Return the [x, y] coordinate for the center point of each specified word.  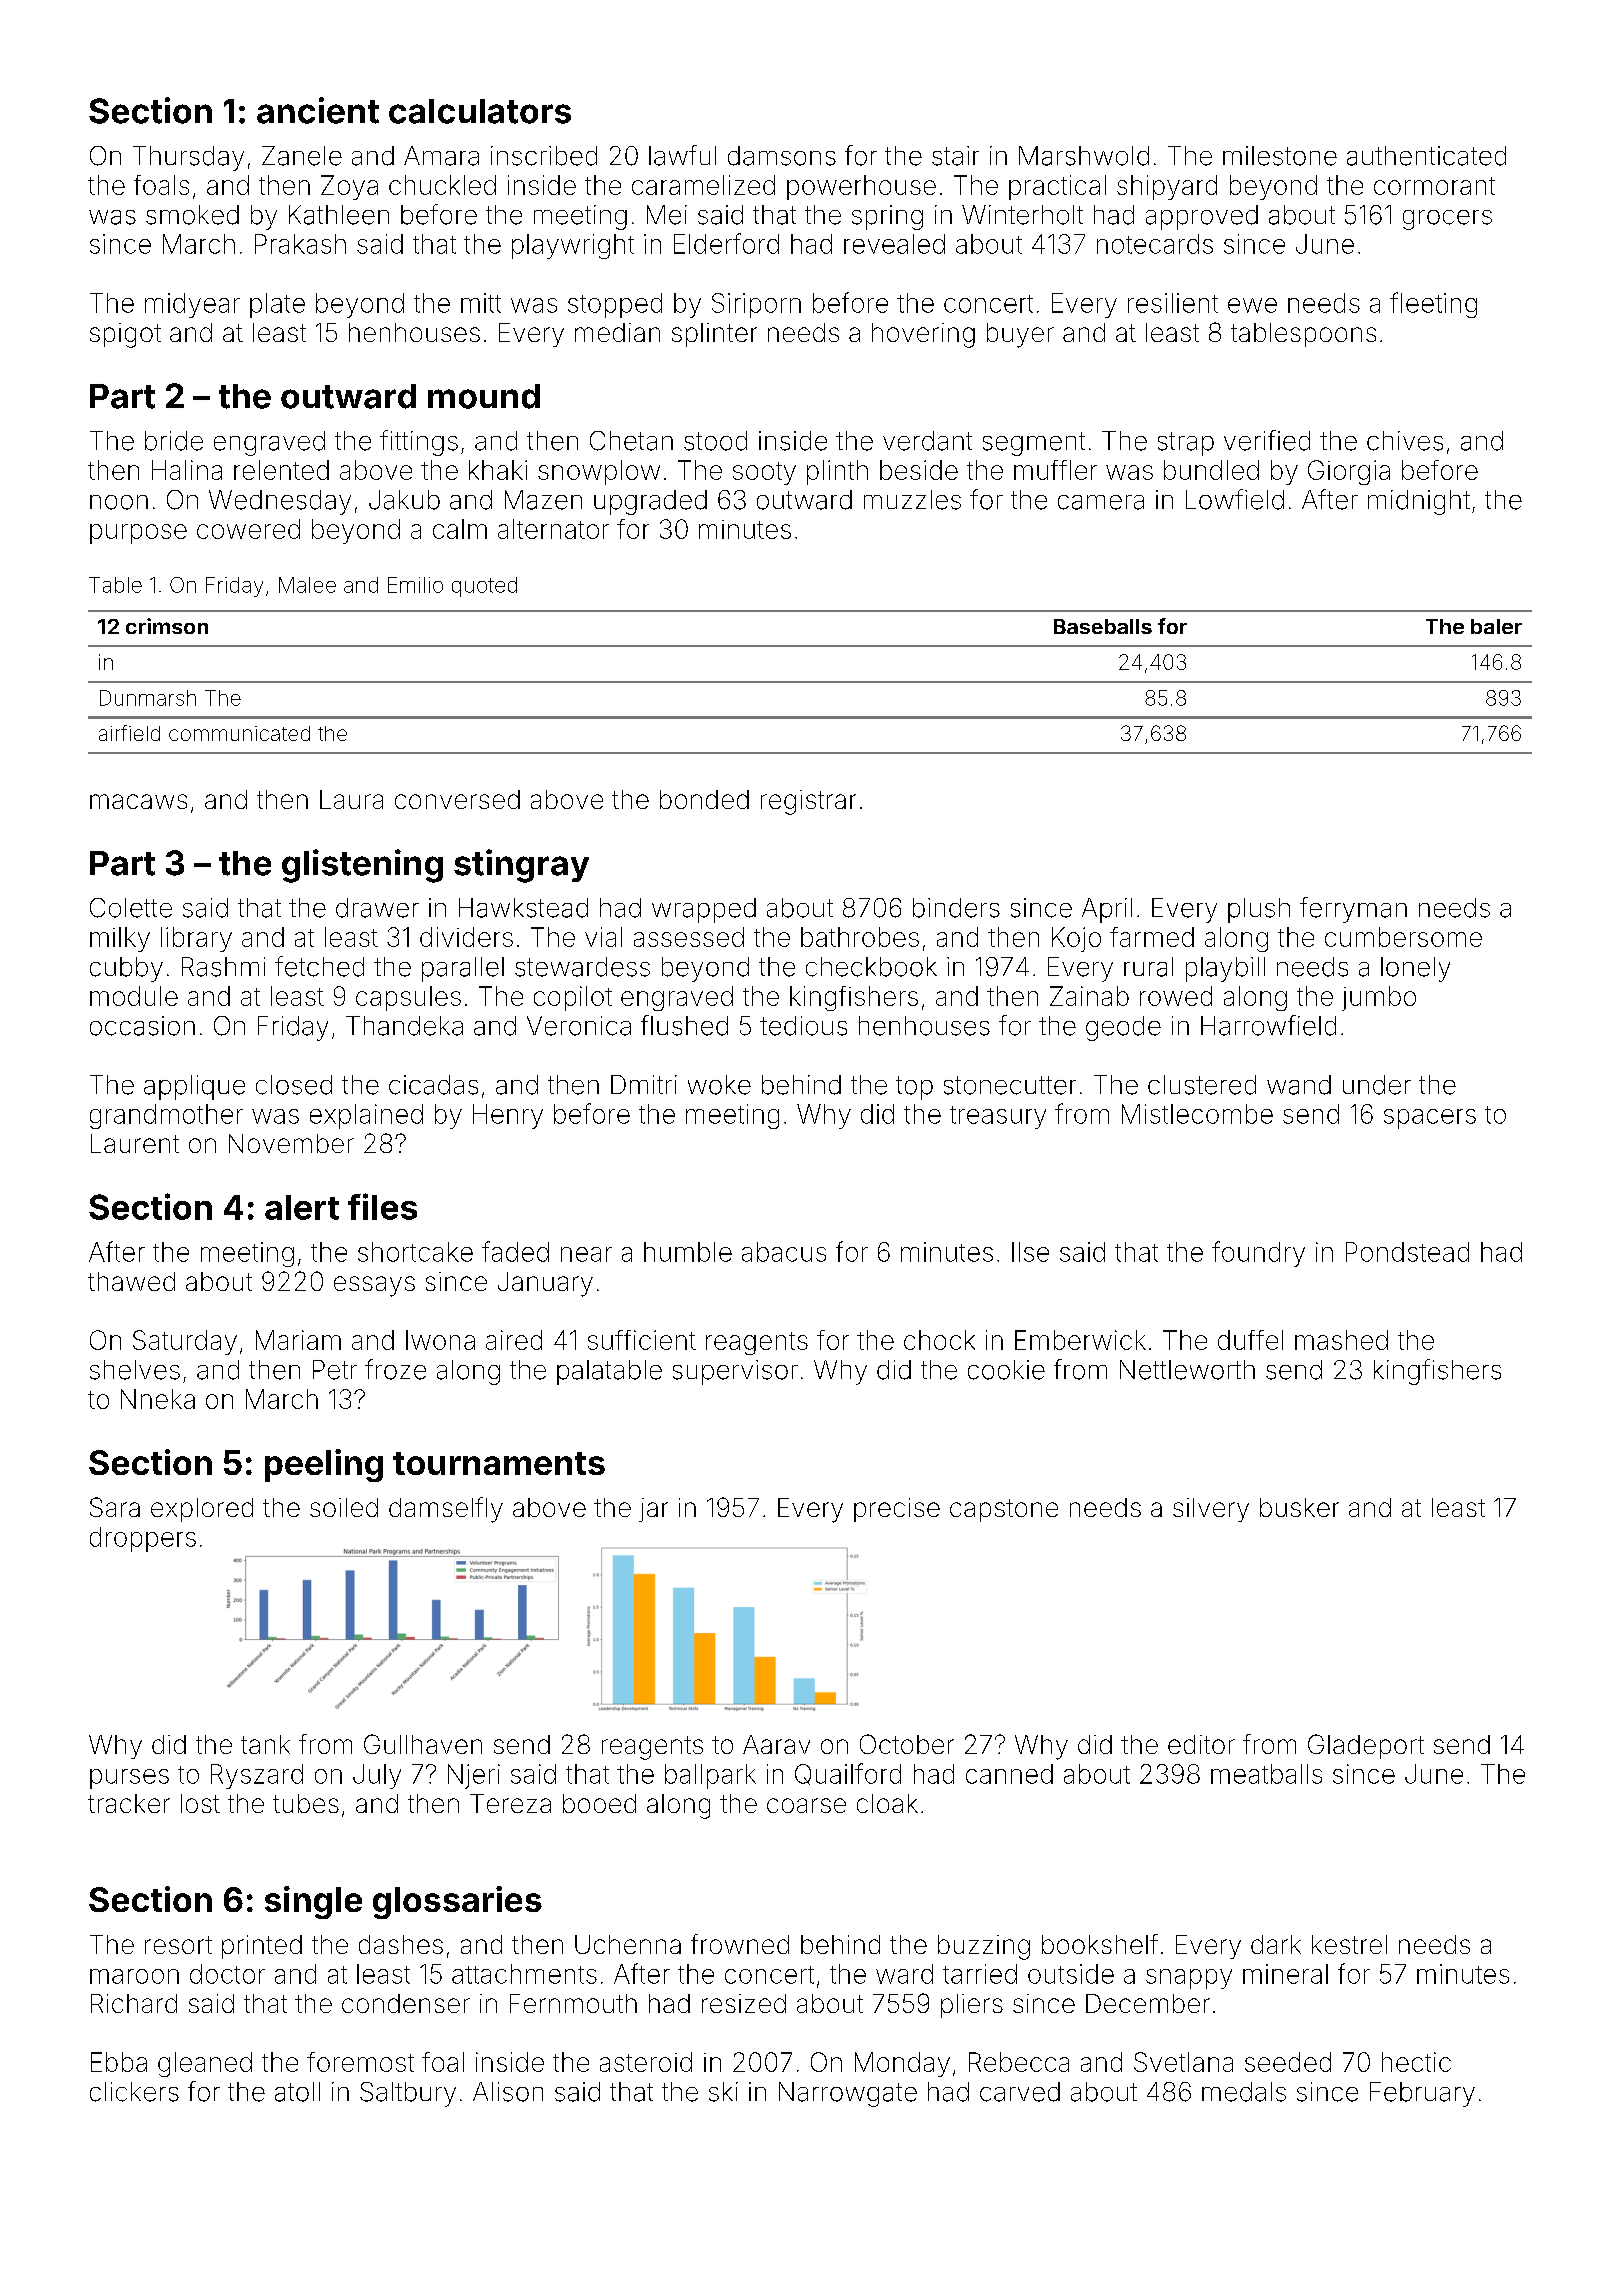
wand [1299, 1085]
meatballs [1266, 1774]
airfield [129, 733]
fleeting [1433, 305]
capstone [1004, 1510]
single [313, 1902]
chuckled [442, 185]
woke [719, 1085]
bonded [704, 799]
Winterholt [1022, 215]
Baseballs [1103, 626]
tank [265, 1744]
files [382, 1206]
